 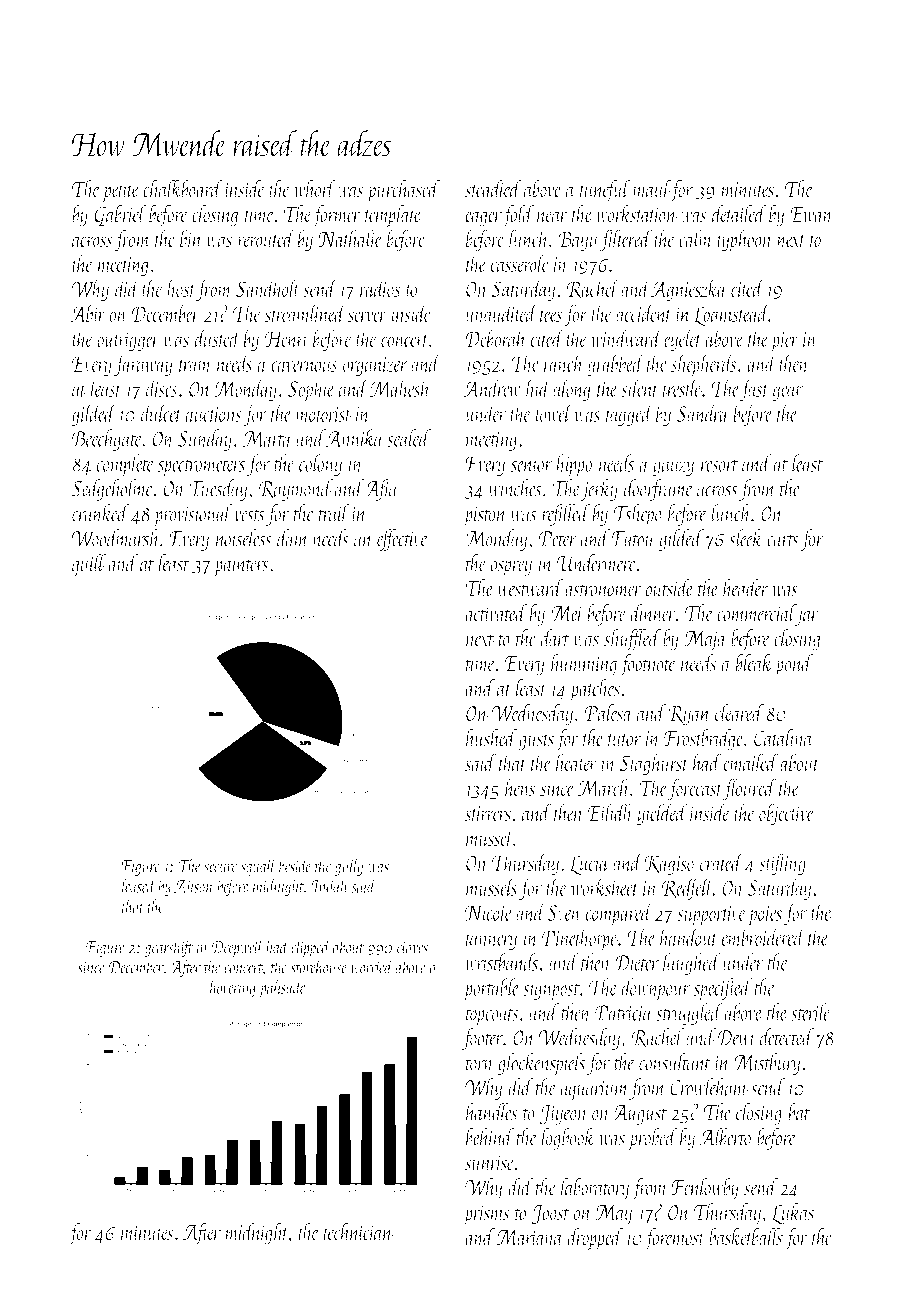 What do you see at coordinates (403, 540) in the document?
I see `effective` at bounding box center [403, 540].
